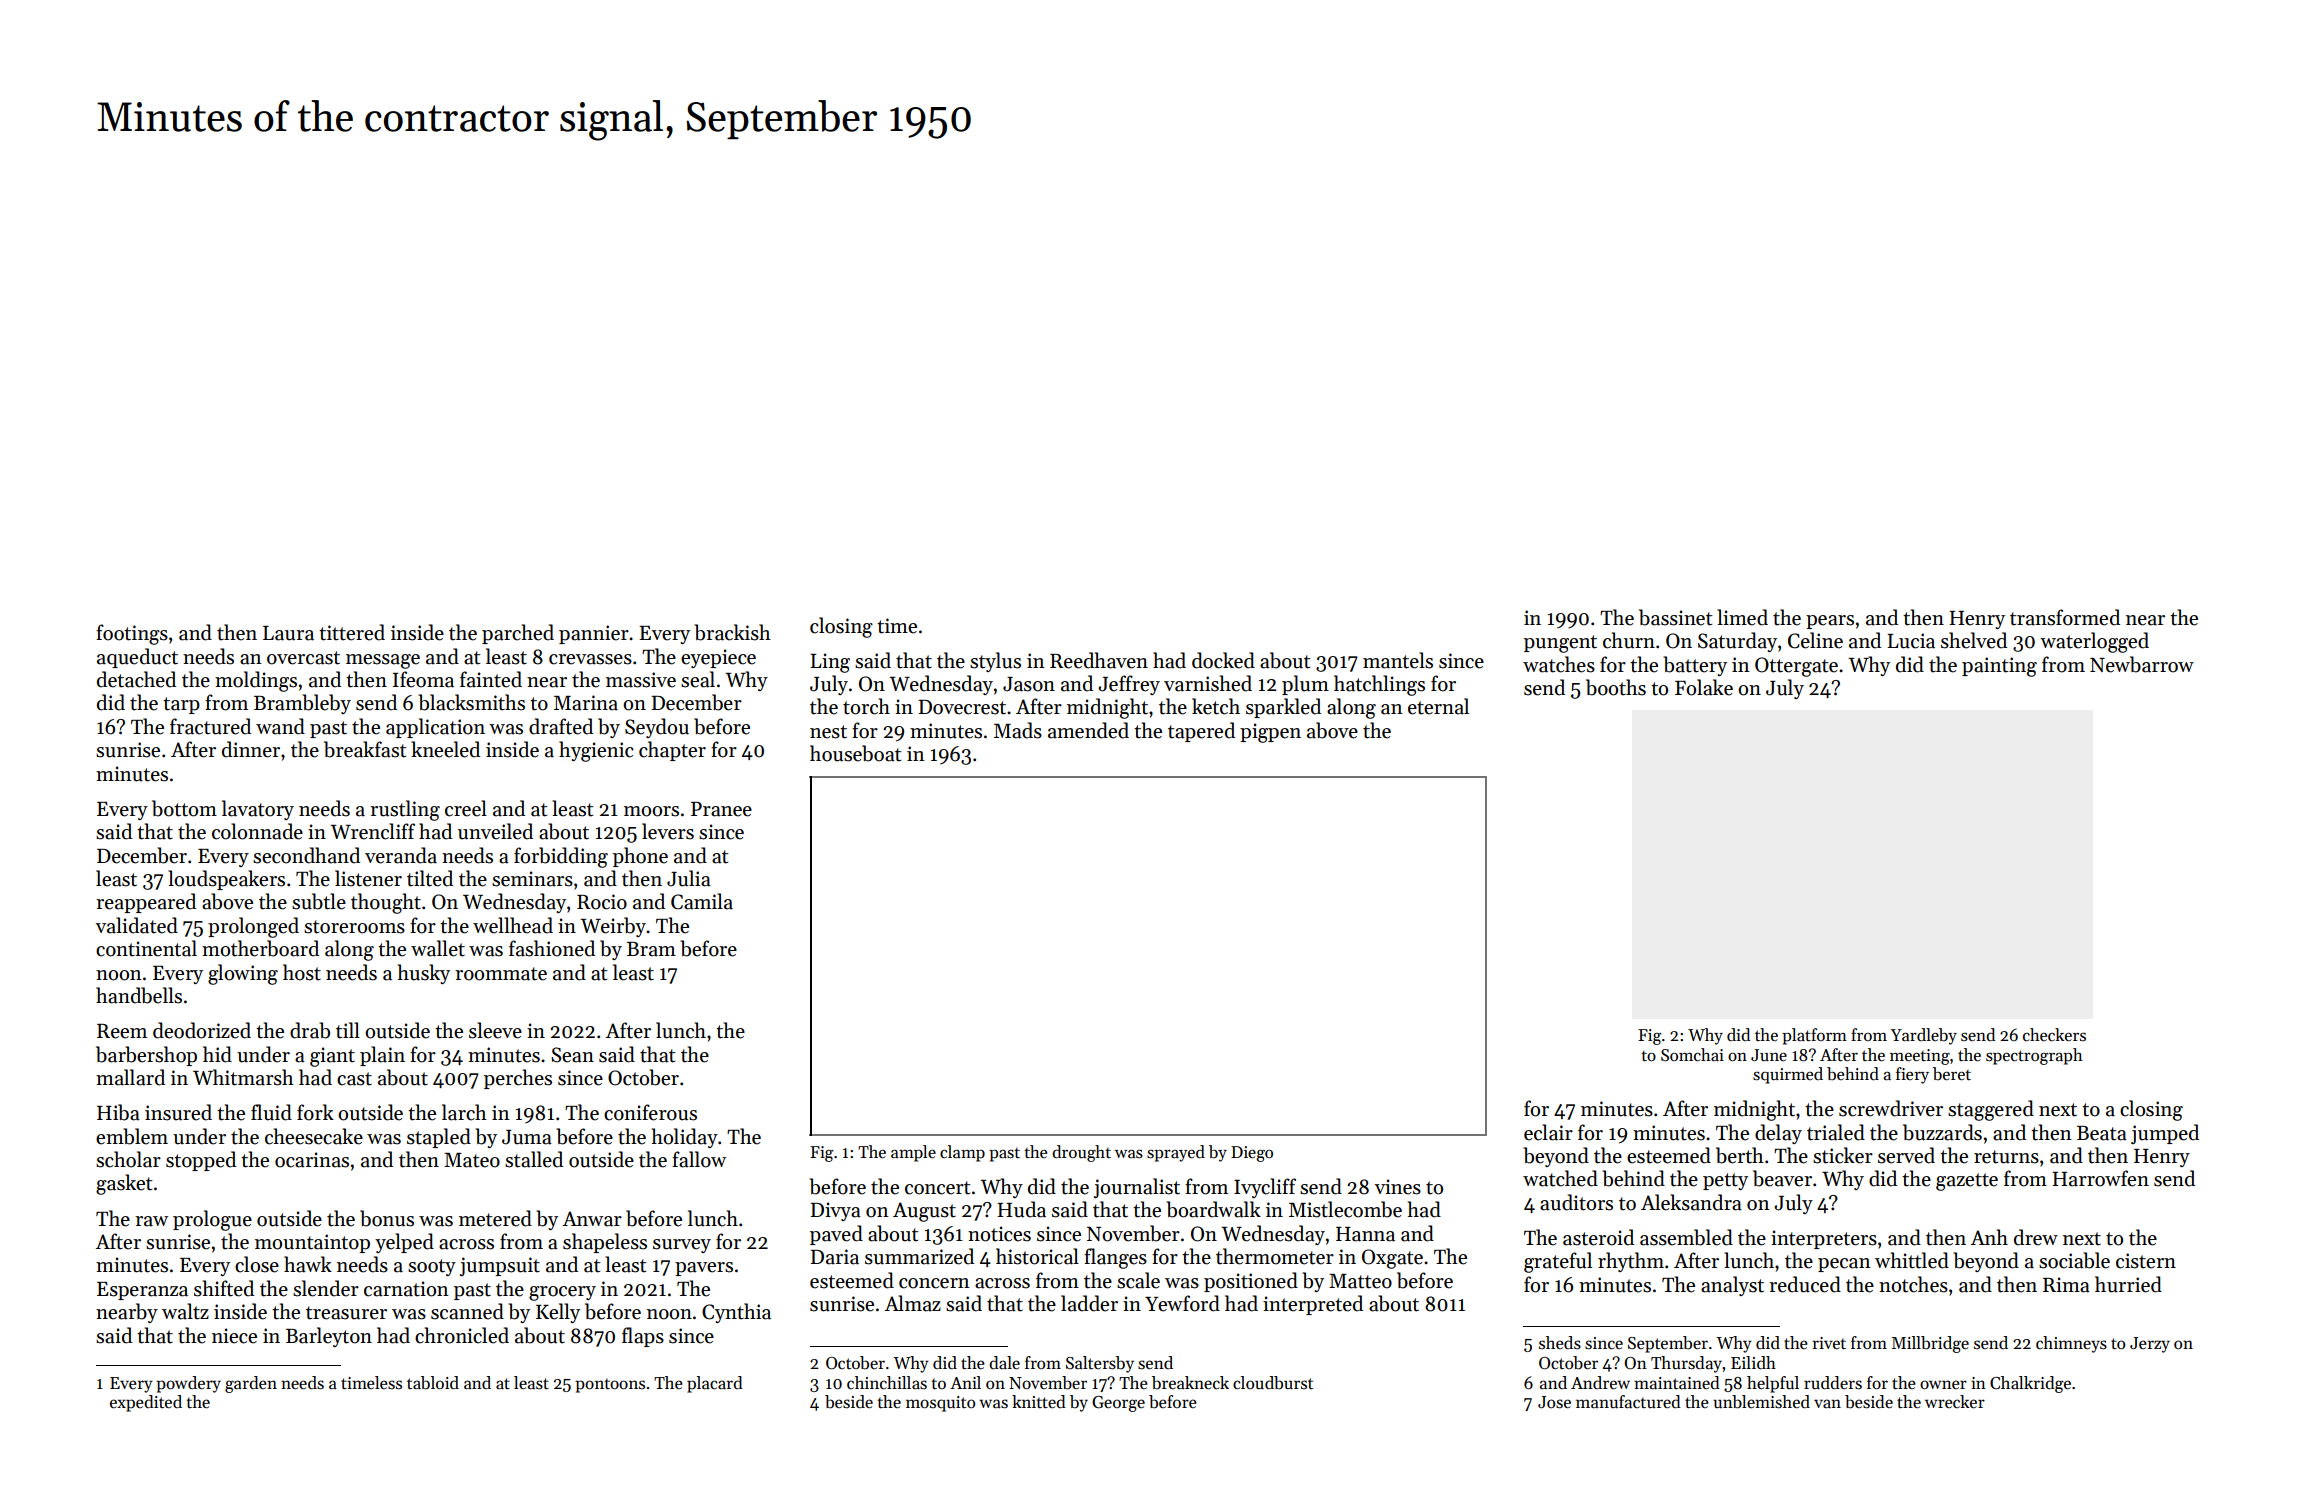 The image size is (2297, 1487). What do you see at coordinates (1100, 1364) in the screenshot?
I see `Saltersby` at bounding box center [1100, 1364].
